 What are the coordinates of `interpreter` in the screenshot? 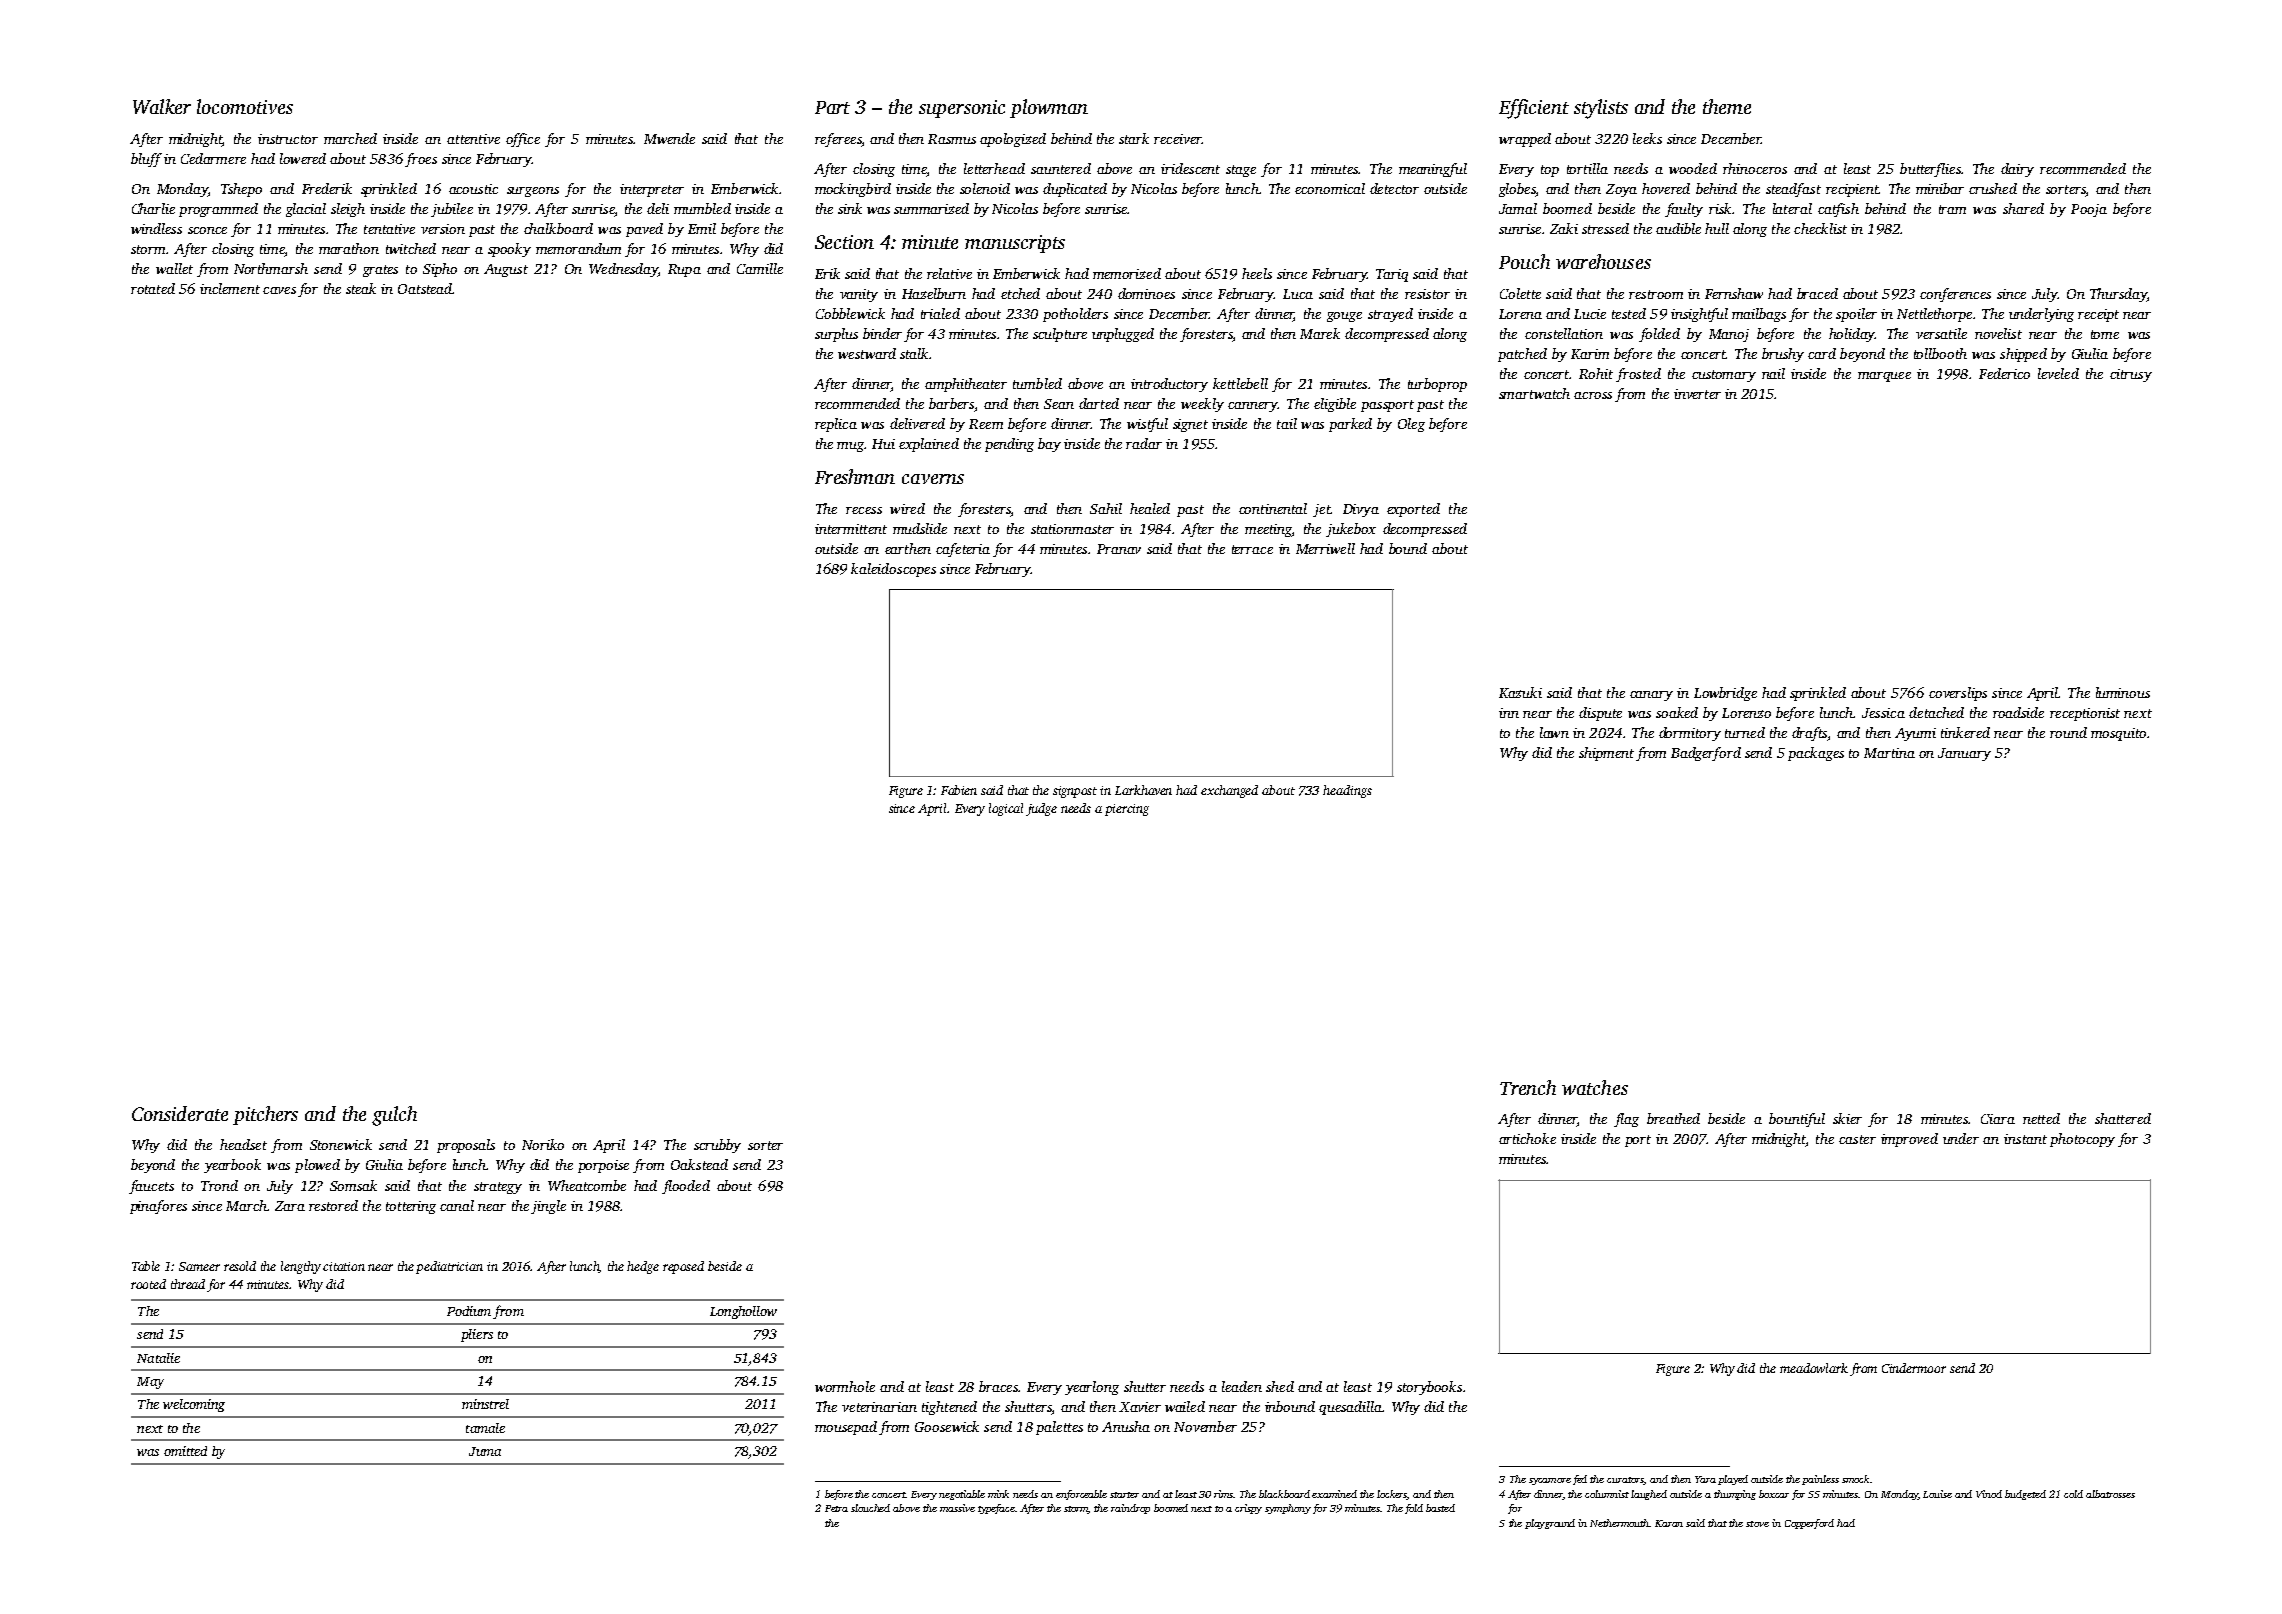 It's located at (652, 190).
